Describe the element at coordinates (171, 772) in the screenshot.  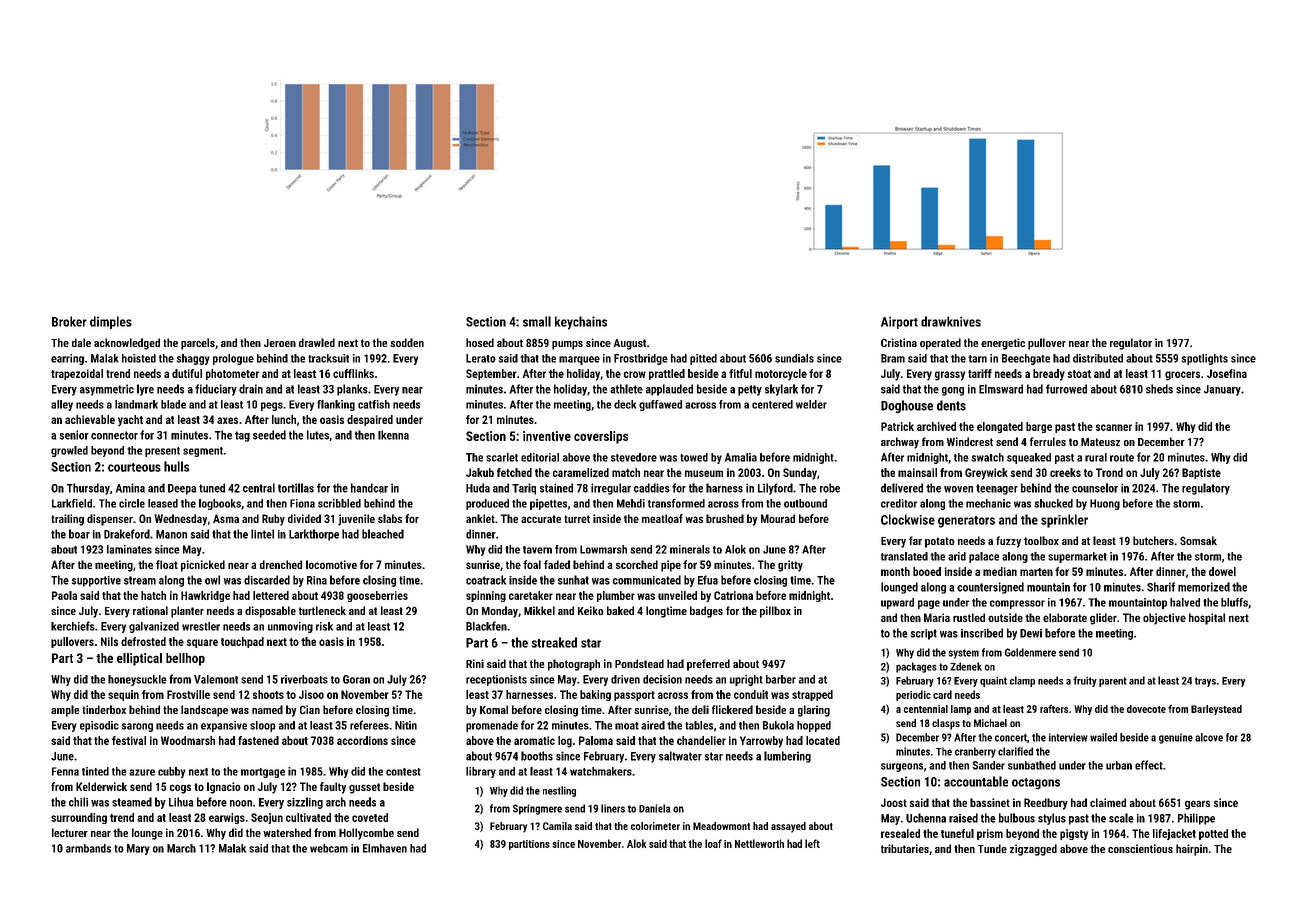
I see `cubby` at that location.
